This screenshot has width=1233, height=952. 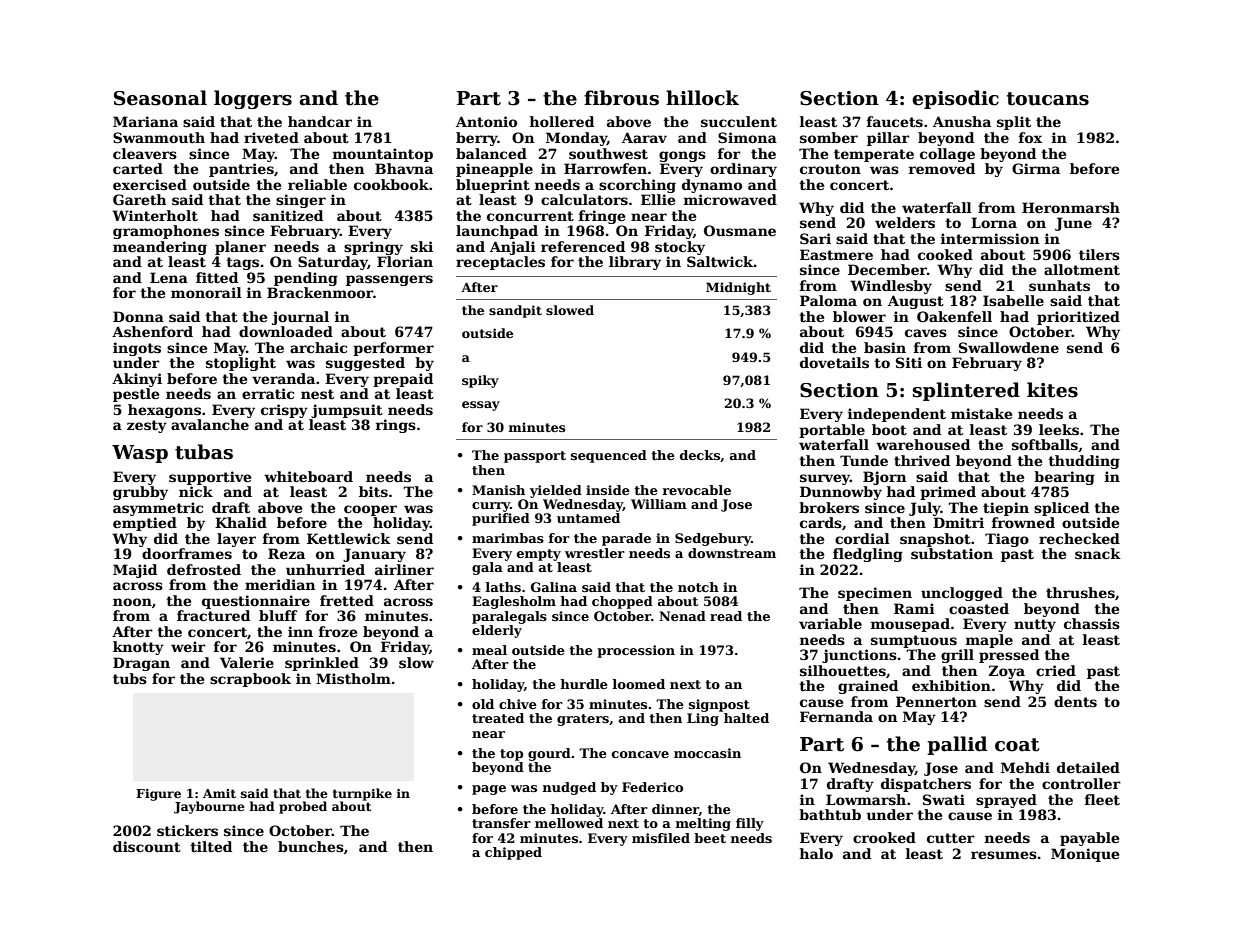 I want to click on turnpike, so click(x=362, y=794).
